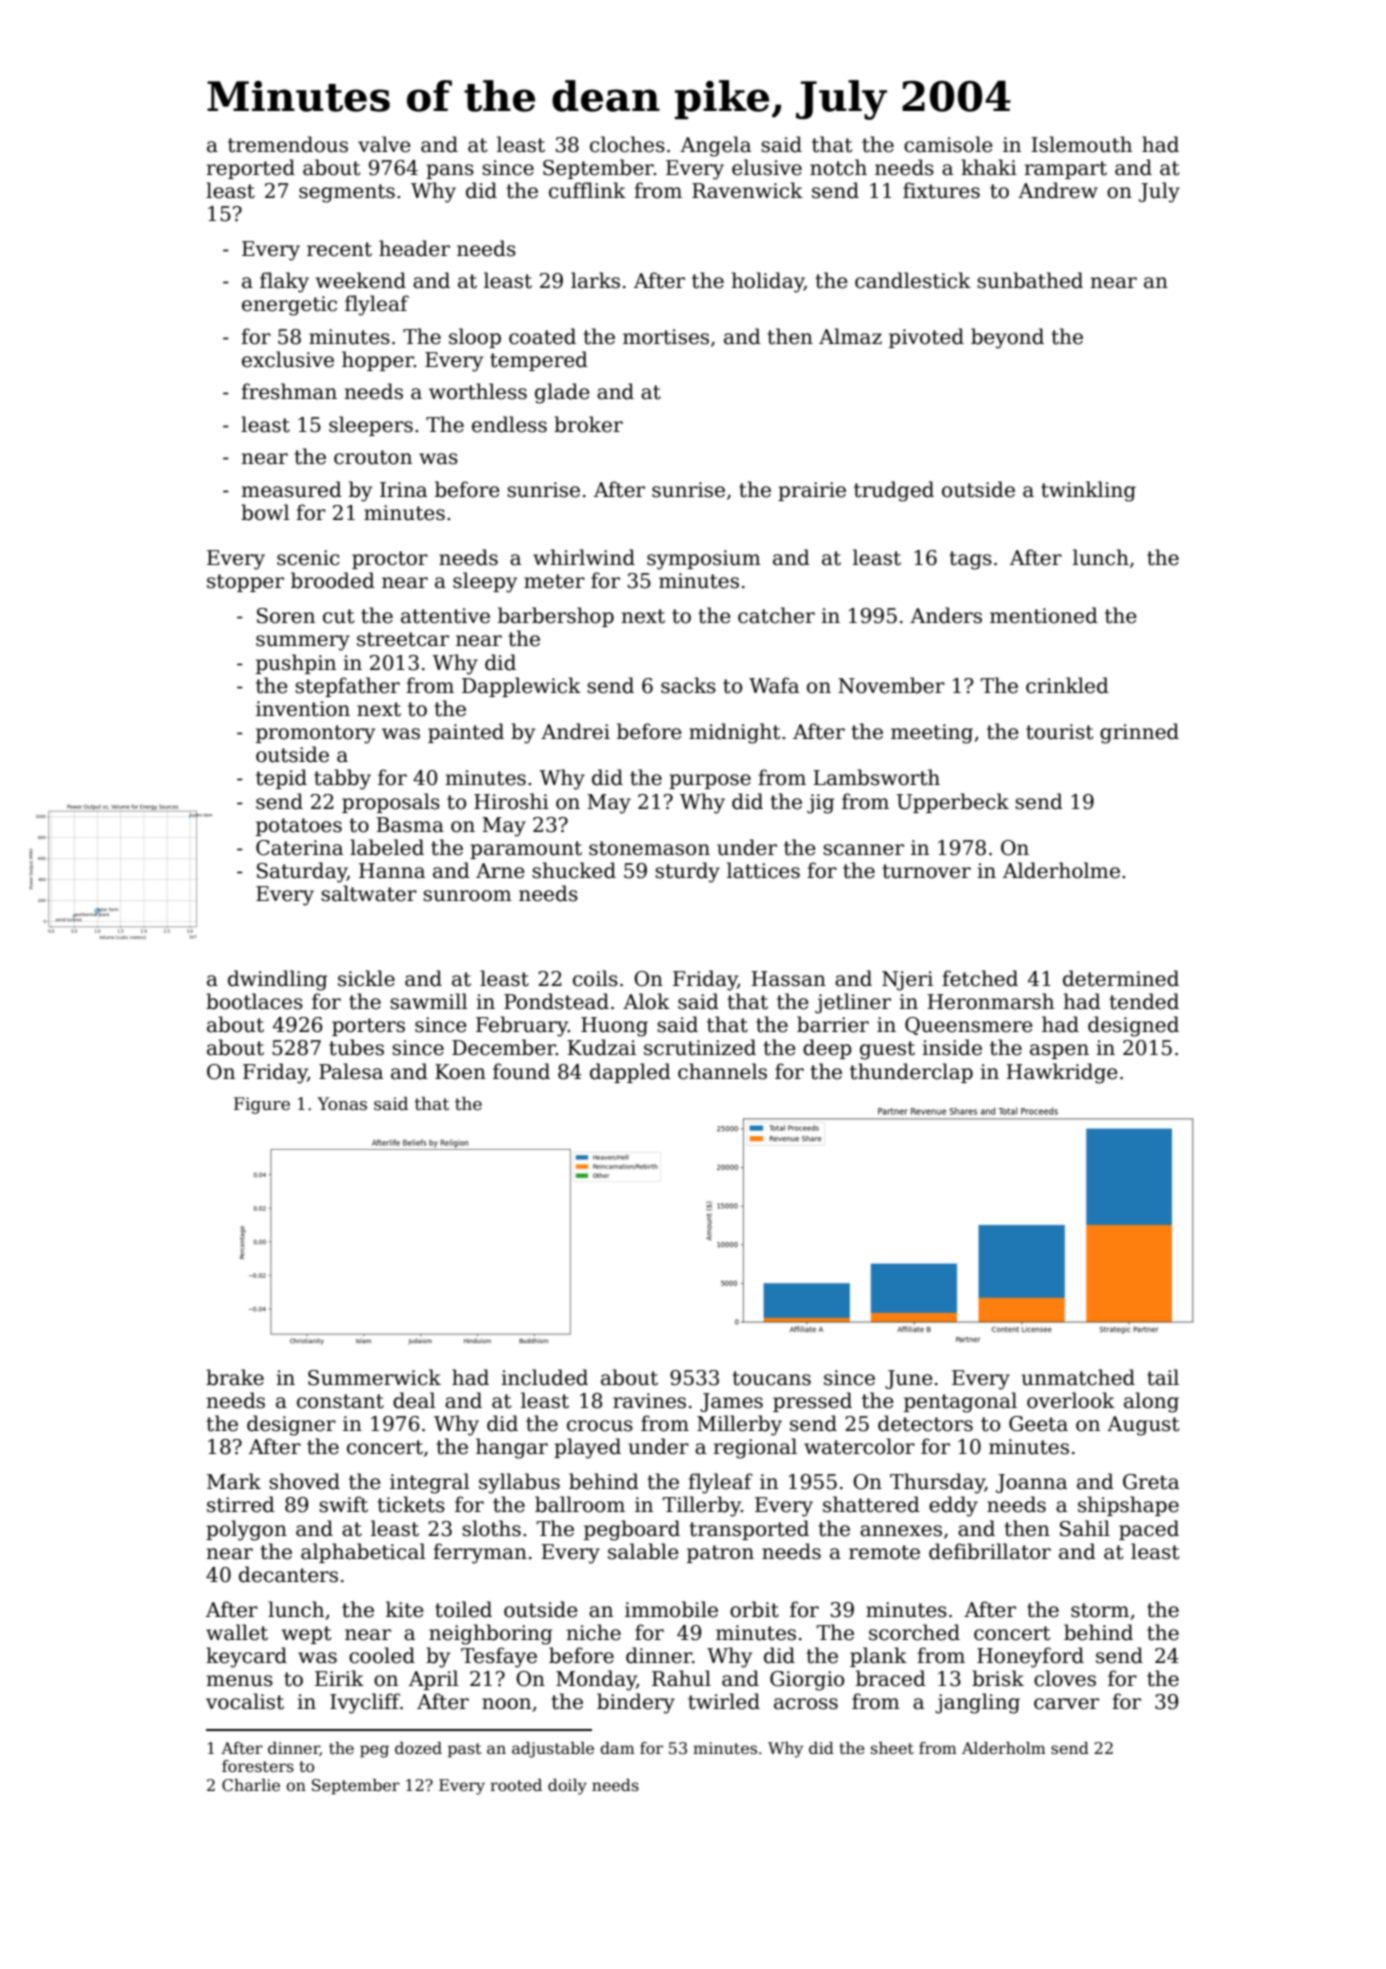  I want to click on Ravenwick, so click(747, 190).
